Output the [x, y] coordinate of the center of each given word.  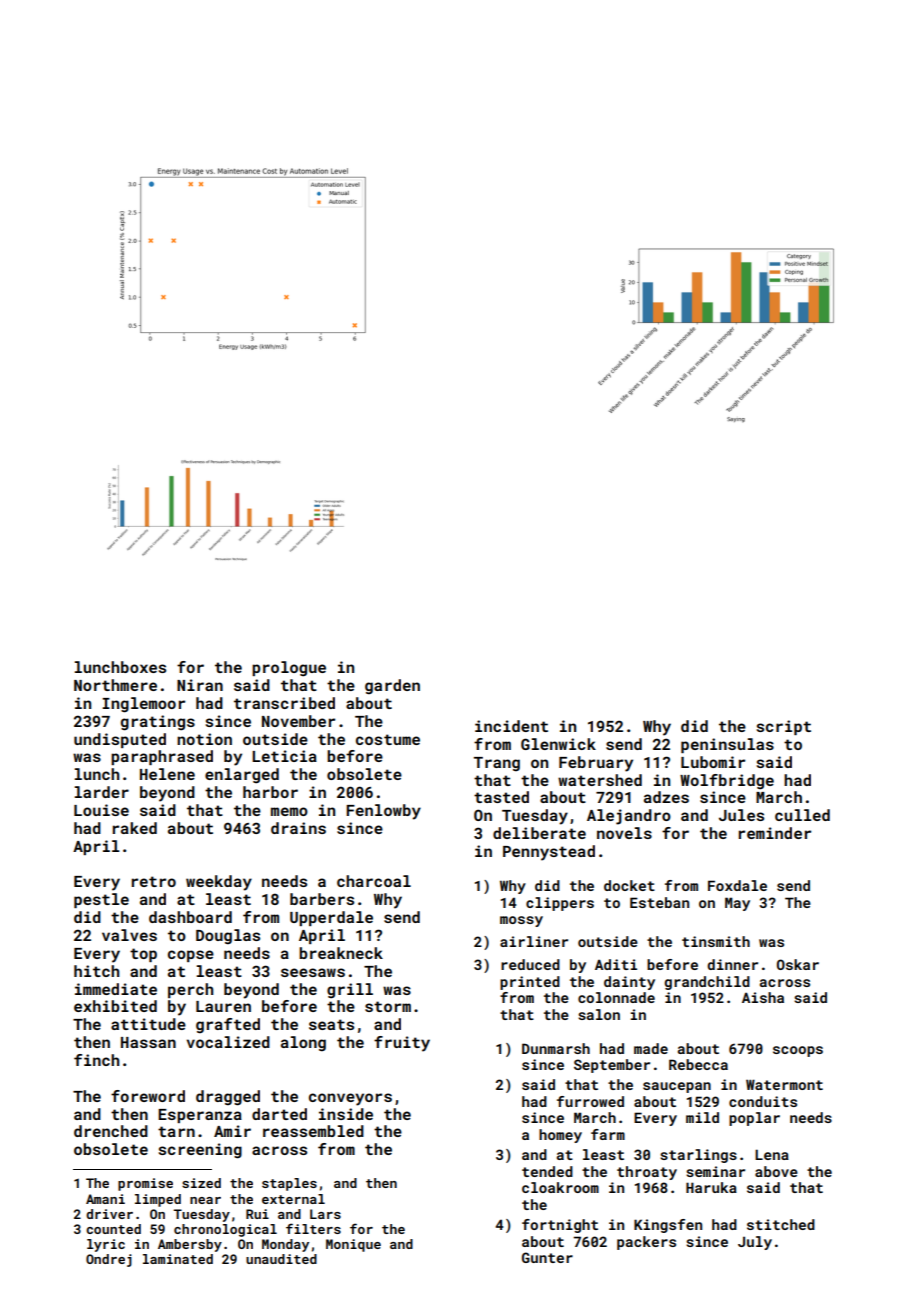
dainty [629, 983]
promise [145, 1184]
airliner [534, 941]
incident [511, 726]
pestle [101, 900]
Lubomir [713, 762]
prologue [289, 669]
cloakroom [560, 1187]
